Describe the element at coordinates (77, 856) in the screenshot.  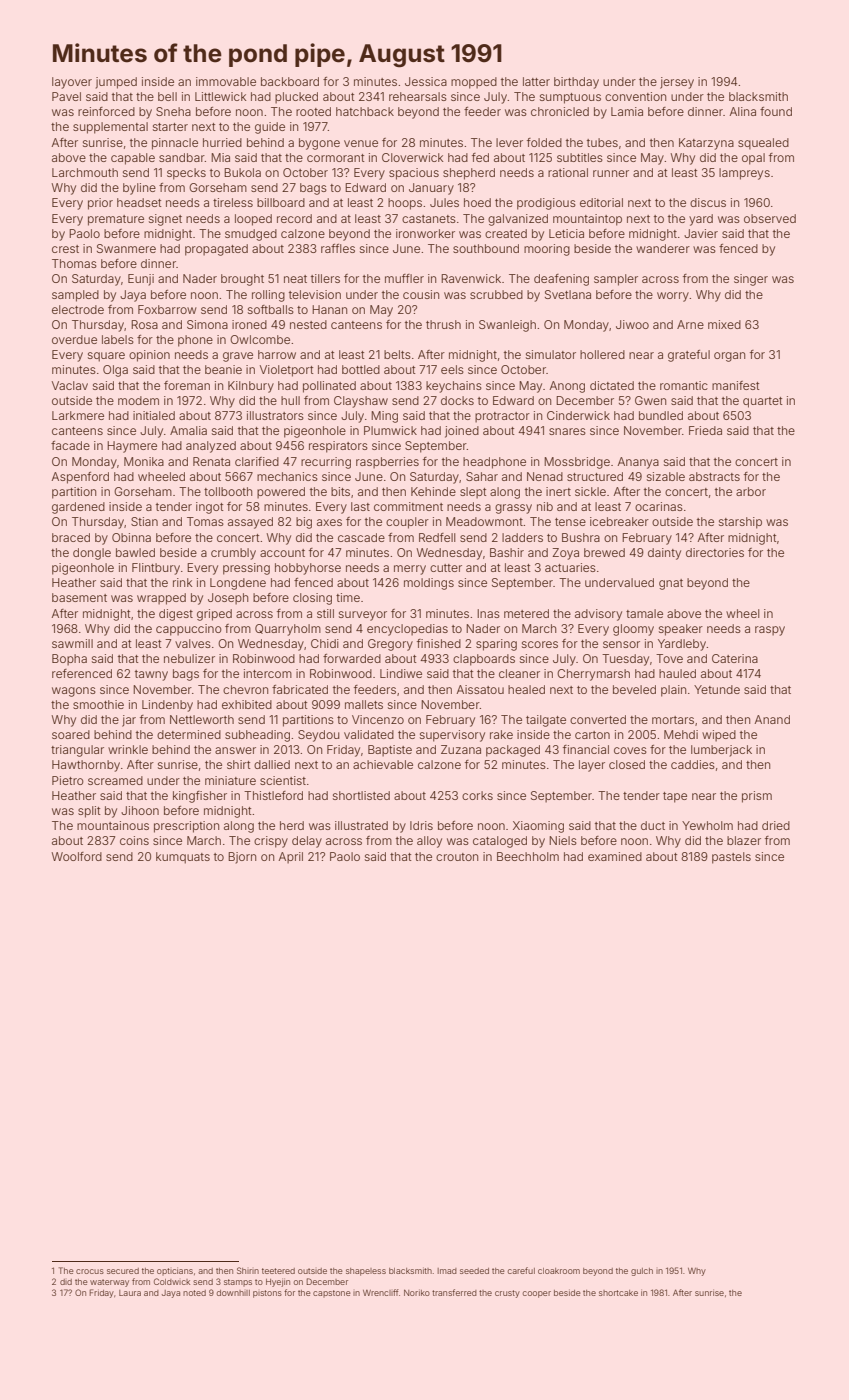
I see `Woolford` at that location.
